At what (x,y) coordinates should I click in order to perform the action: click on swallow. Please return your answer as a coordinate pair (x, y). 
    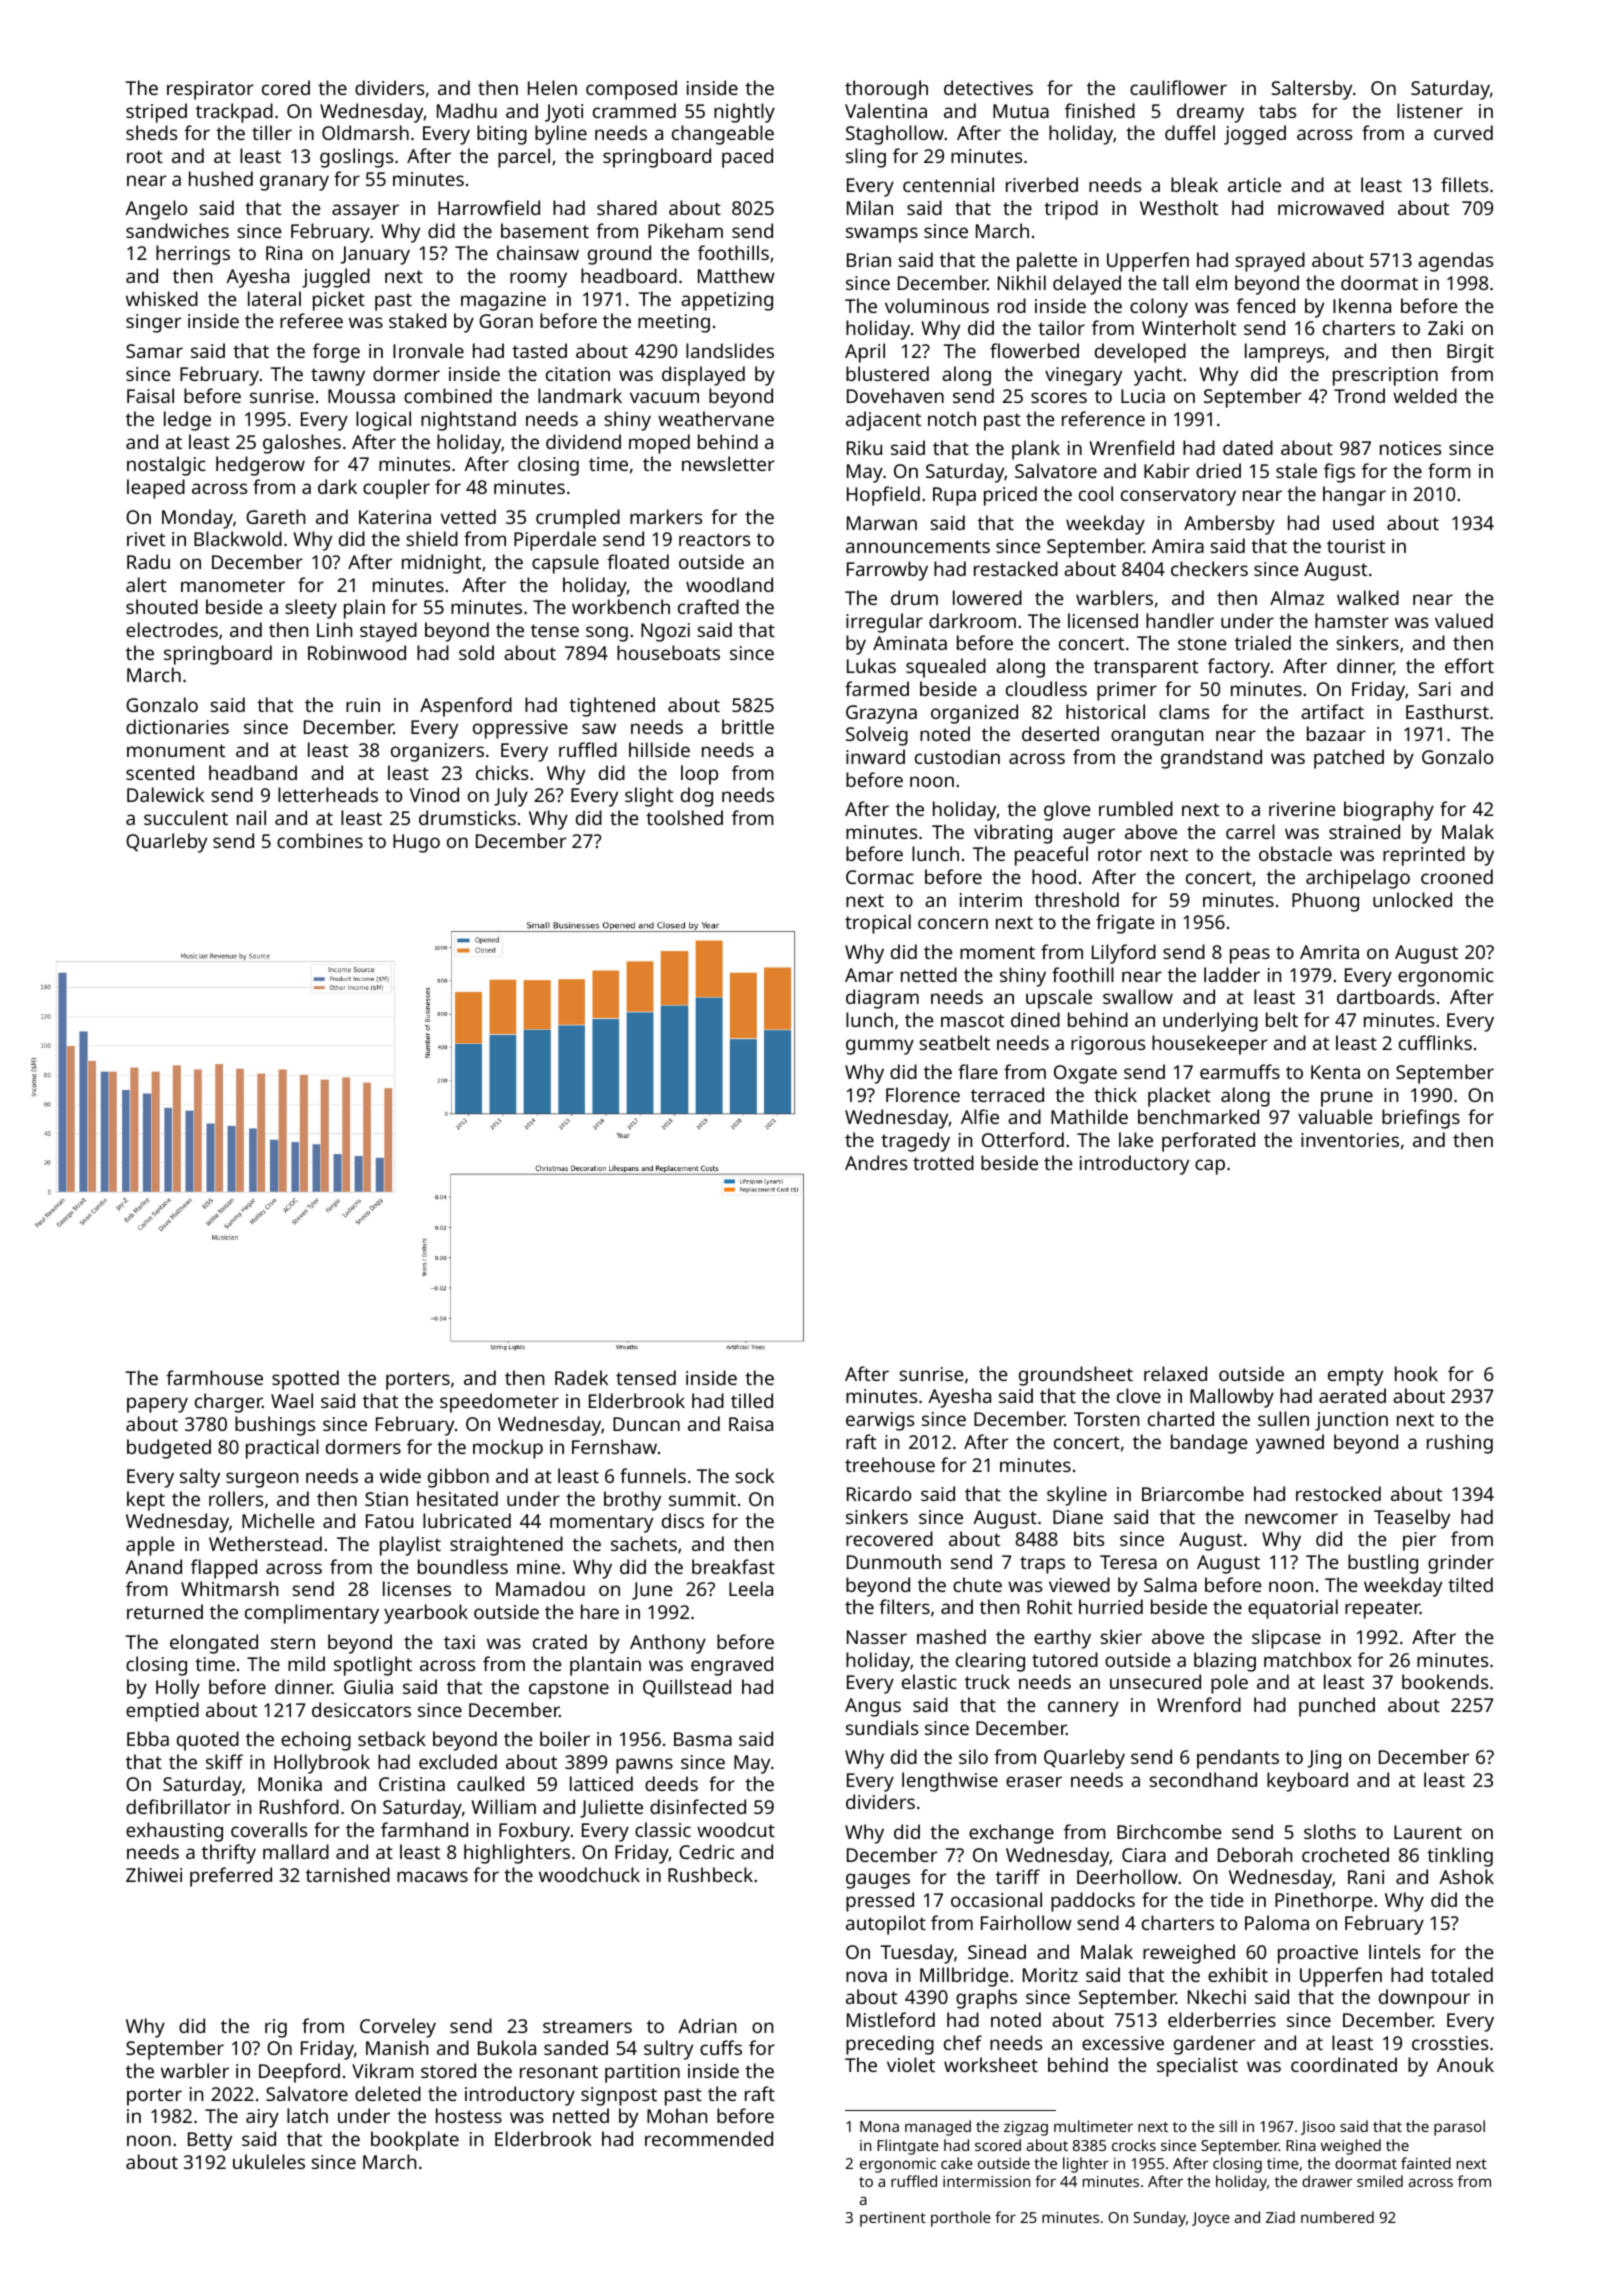
    Looking at the image, I should click on (1138, 996).
